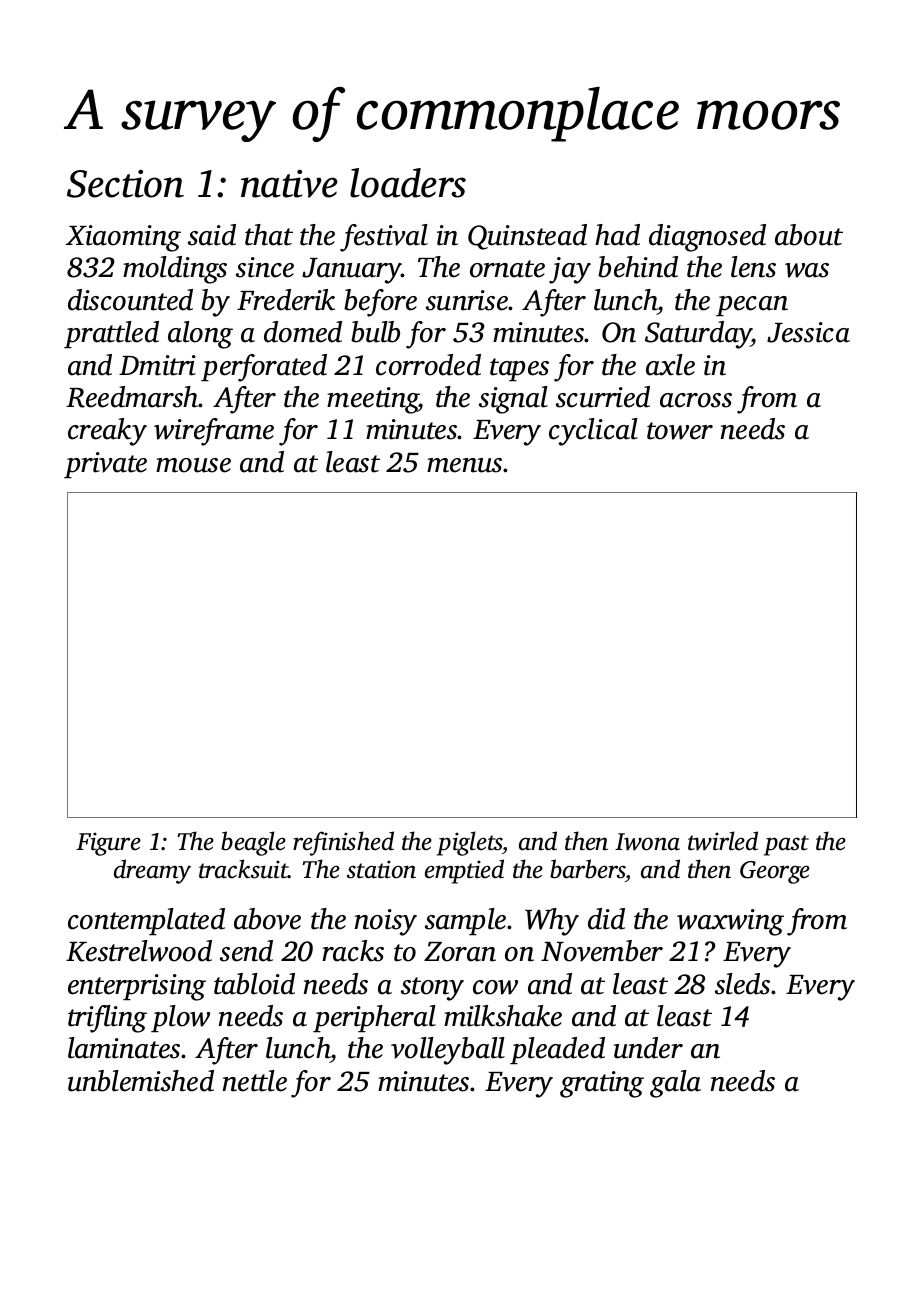 This document has width=924, height=1311. What do you see at coordinates (786, 845) in the document?
I see `past` at bounding box center [786, 845].
